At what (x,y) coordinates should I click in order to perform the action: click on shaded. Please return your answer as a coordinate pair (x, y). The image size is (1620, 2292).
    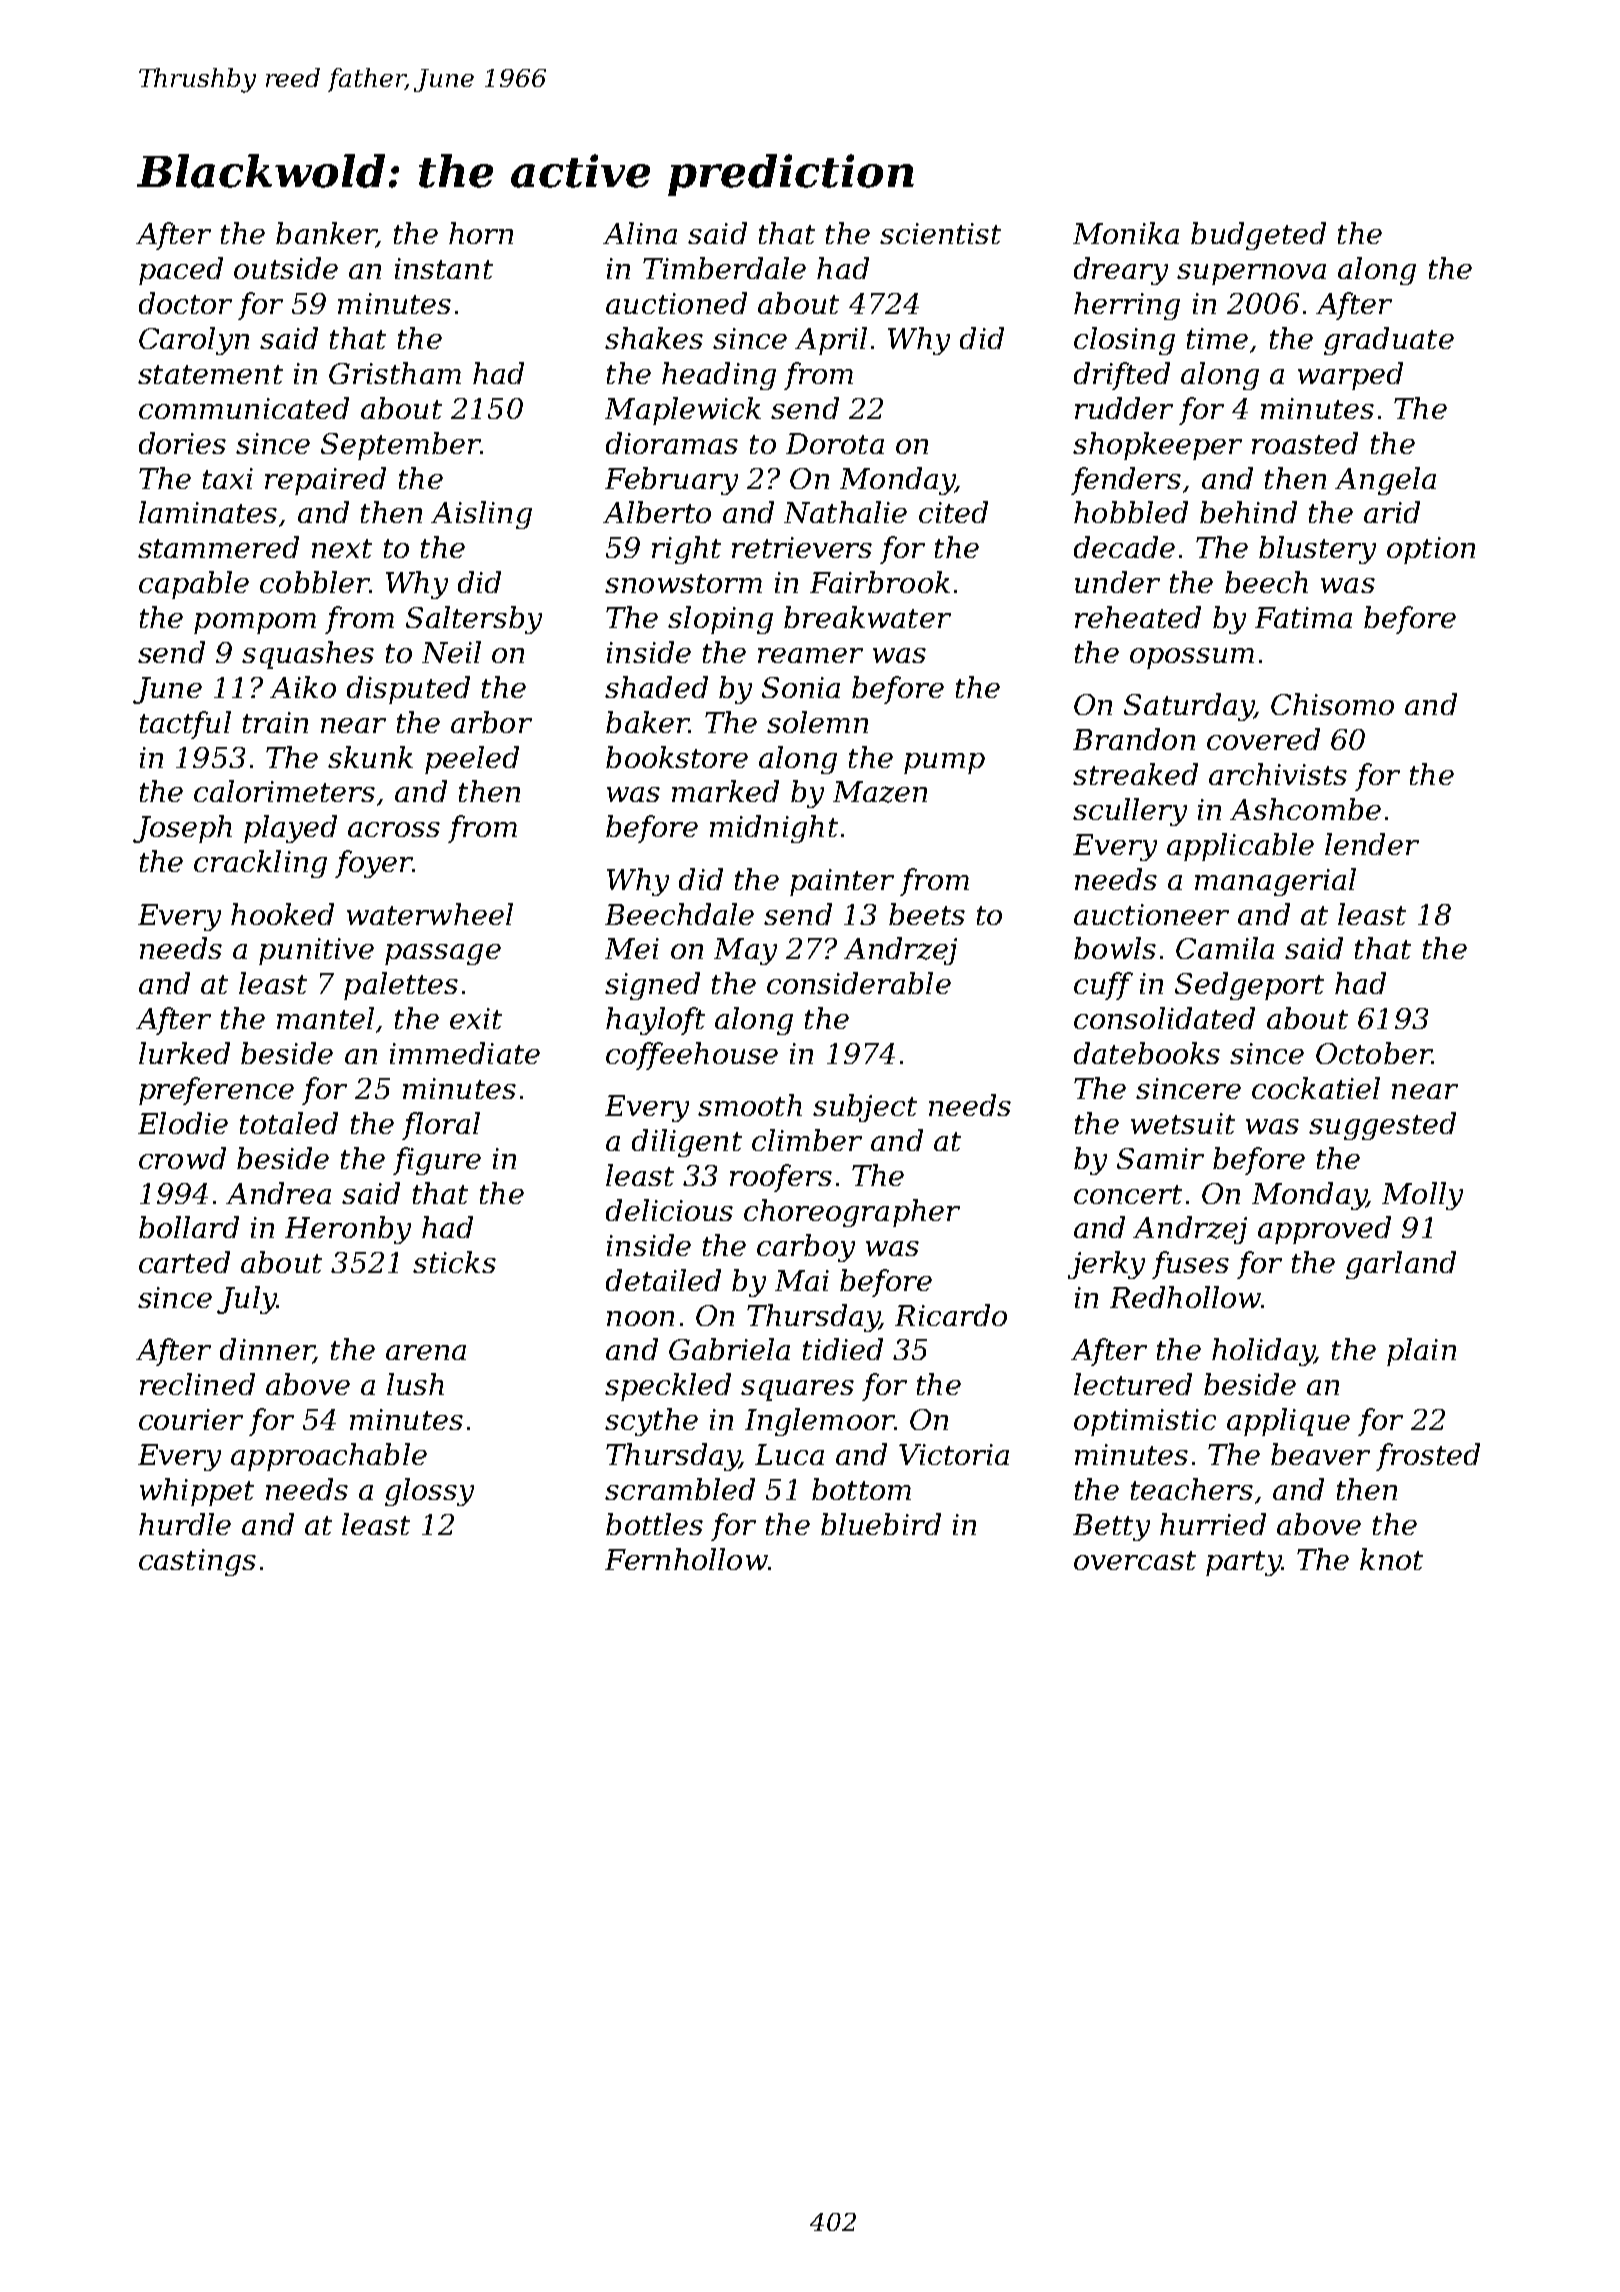
    Looking at the image, I should click on (656, 687).
